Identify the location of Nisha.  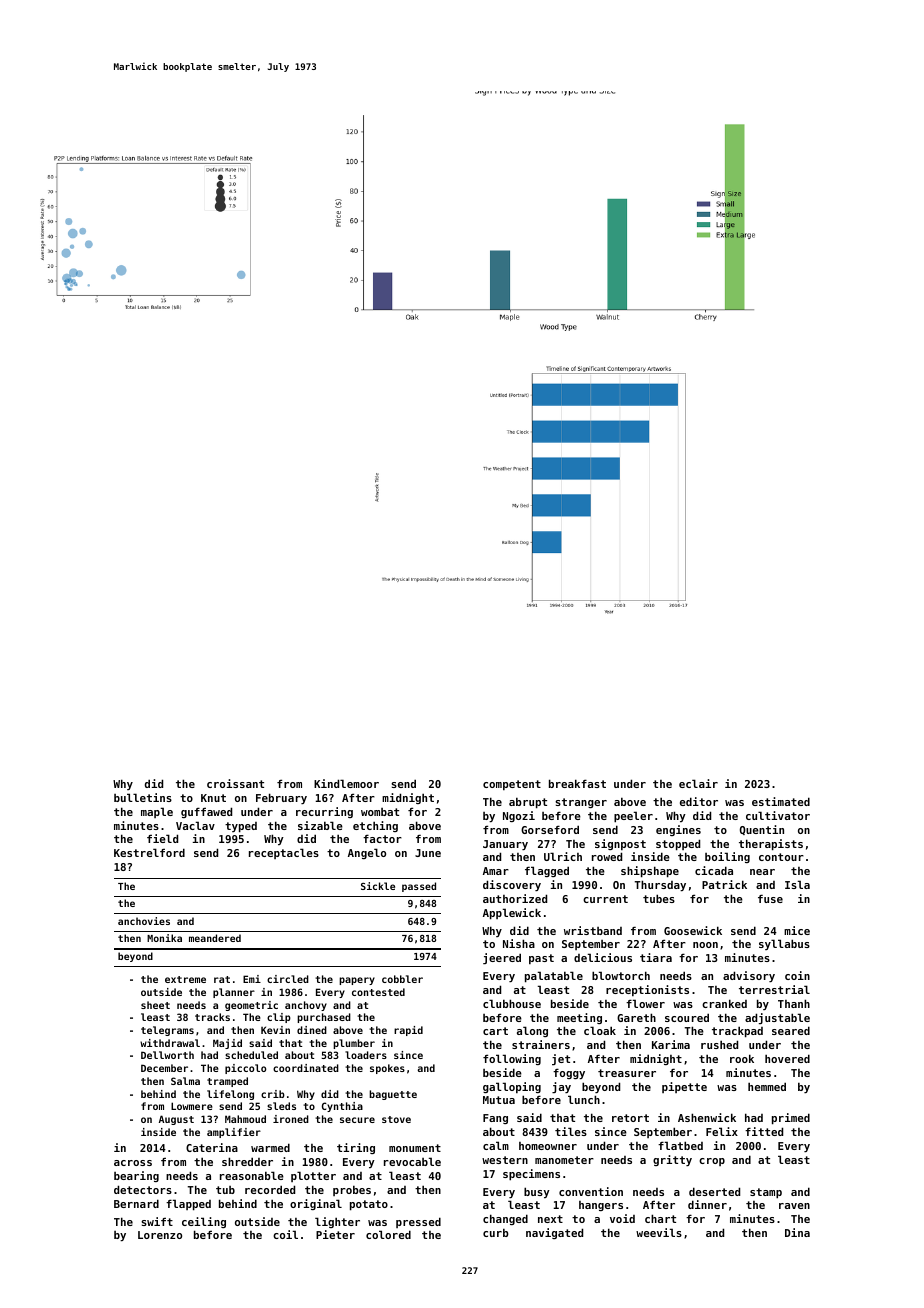
(519, 943).
